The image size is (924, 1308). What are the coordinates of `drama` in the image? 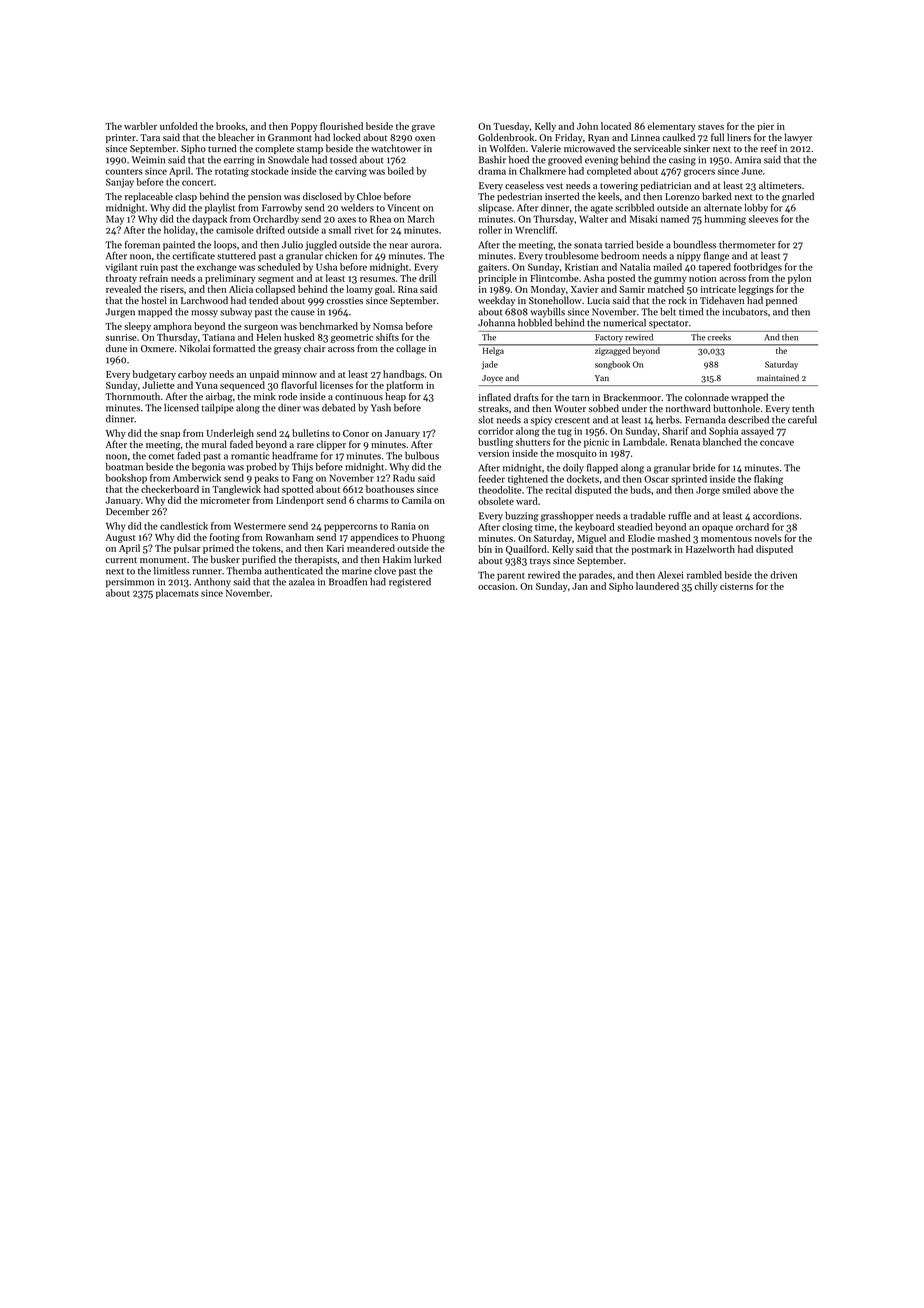 It's located at (492, 171).
